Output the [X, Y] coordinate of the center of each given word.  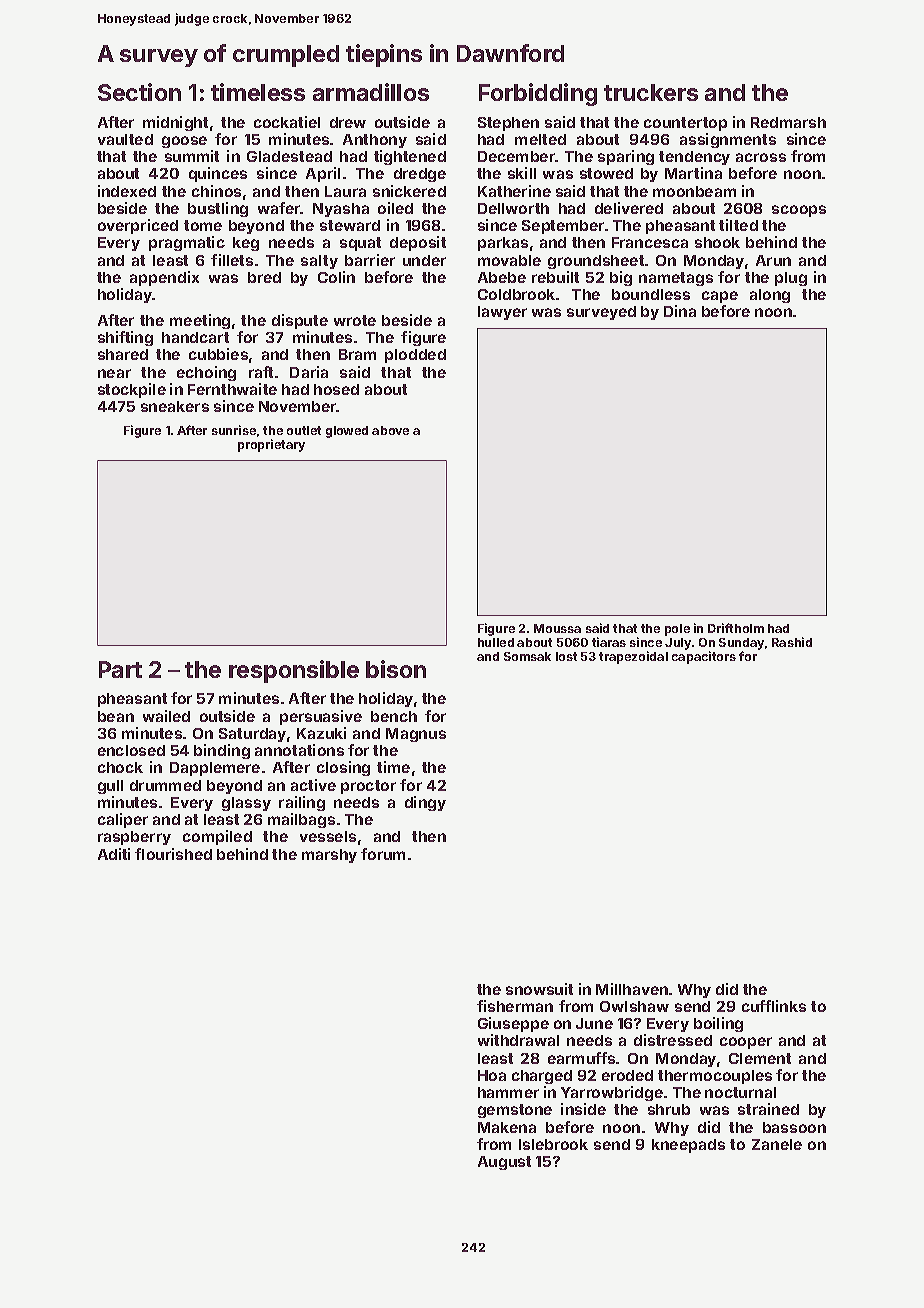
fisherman [515, 1006]
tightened [410, 157]
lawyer [502, 313]
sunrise [234, 430]
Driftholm [736, 628]
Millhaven [632, 989]
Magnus [416, 735]
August [504, 1163]
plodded [415, 356]
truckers [651, 92]
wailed [166, 716]
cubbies [218, 354]
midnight [175, 123]
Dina [680, 311]
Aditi [114, 854]
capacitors [704, 657]
